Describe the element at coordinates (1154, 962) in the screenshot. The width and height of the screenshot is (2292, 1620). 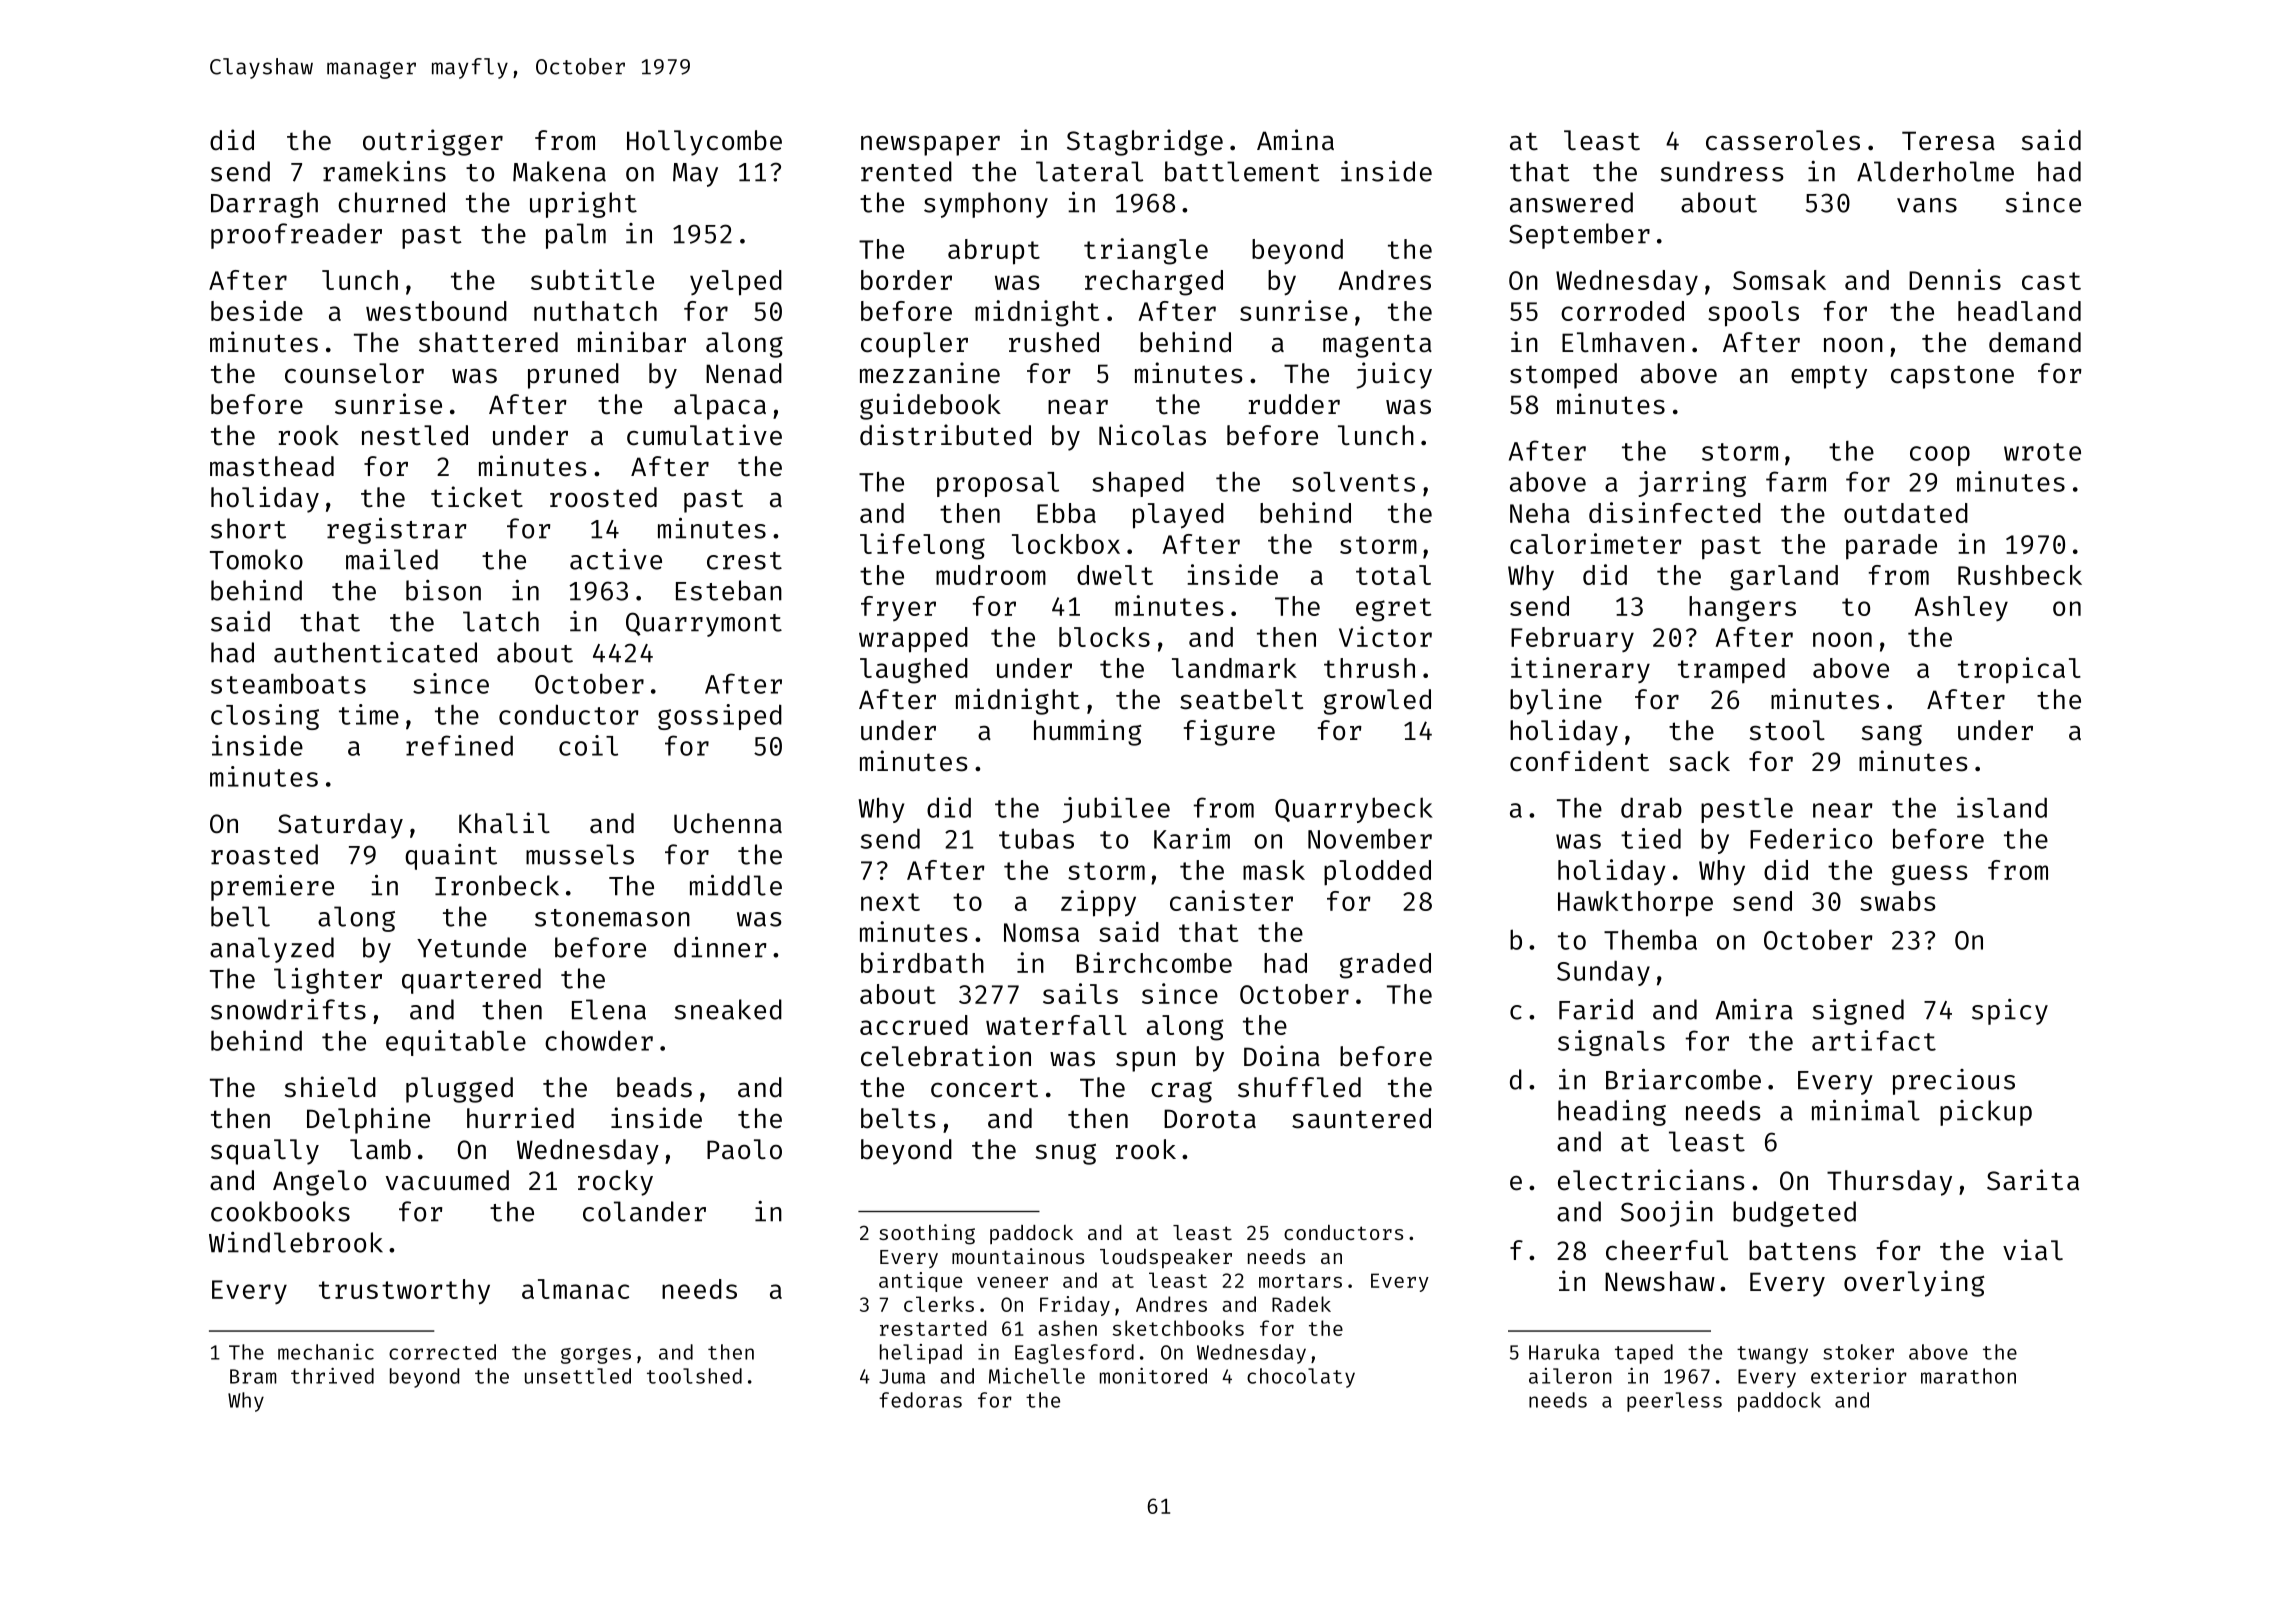
I see `Birchcombe` at that location.
